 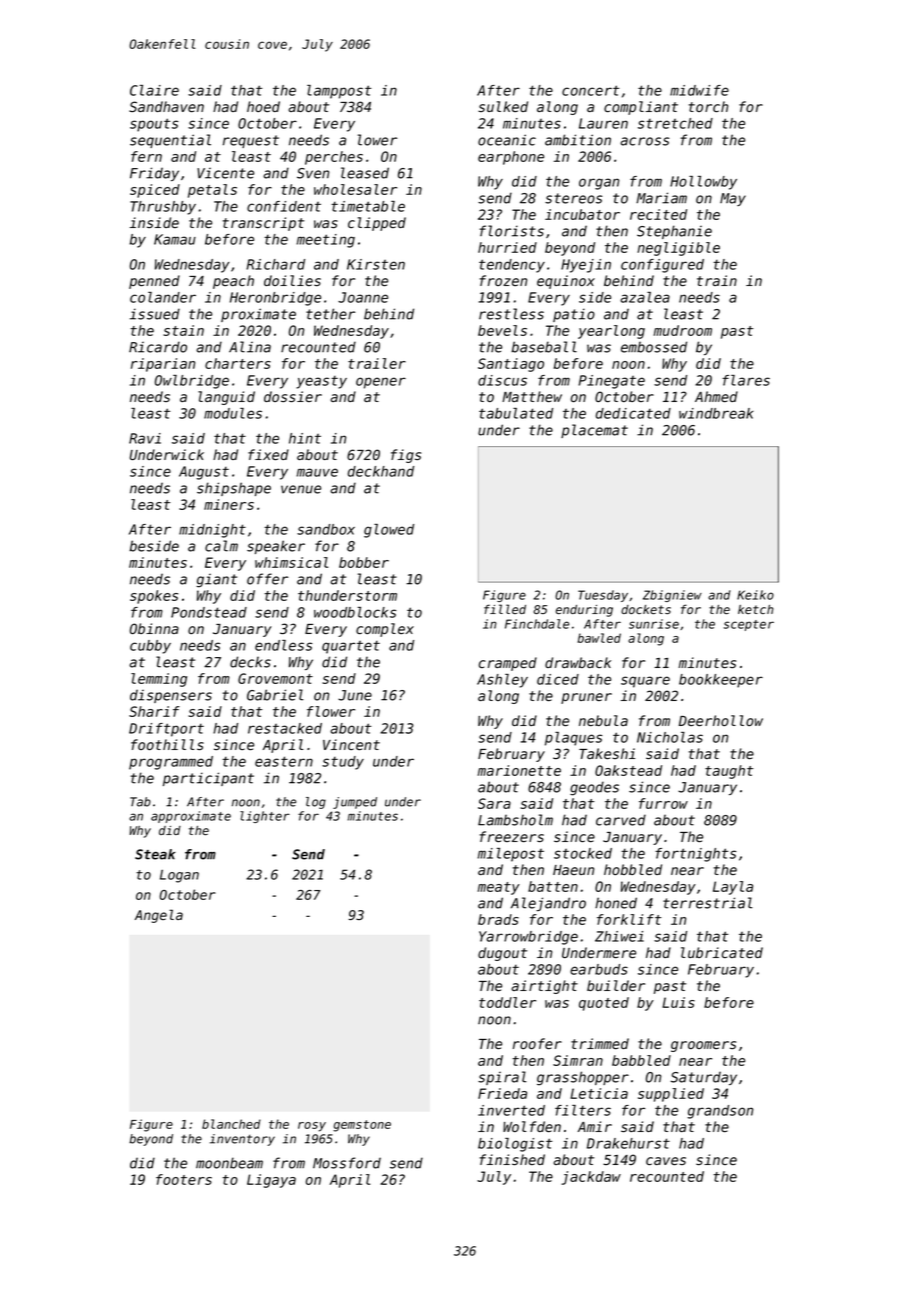 I want to click on finished, so click(x=512, y=1160).
